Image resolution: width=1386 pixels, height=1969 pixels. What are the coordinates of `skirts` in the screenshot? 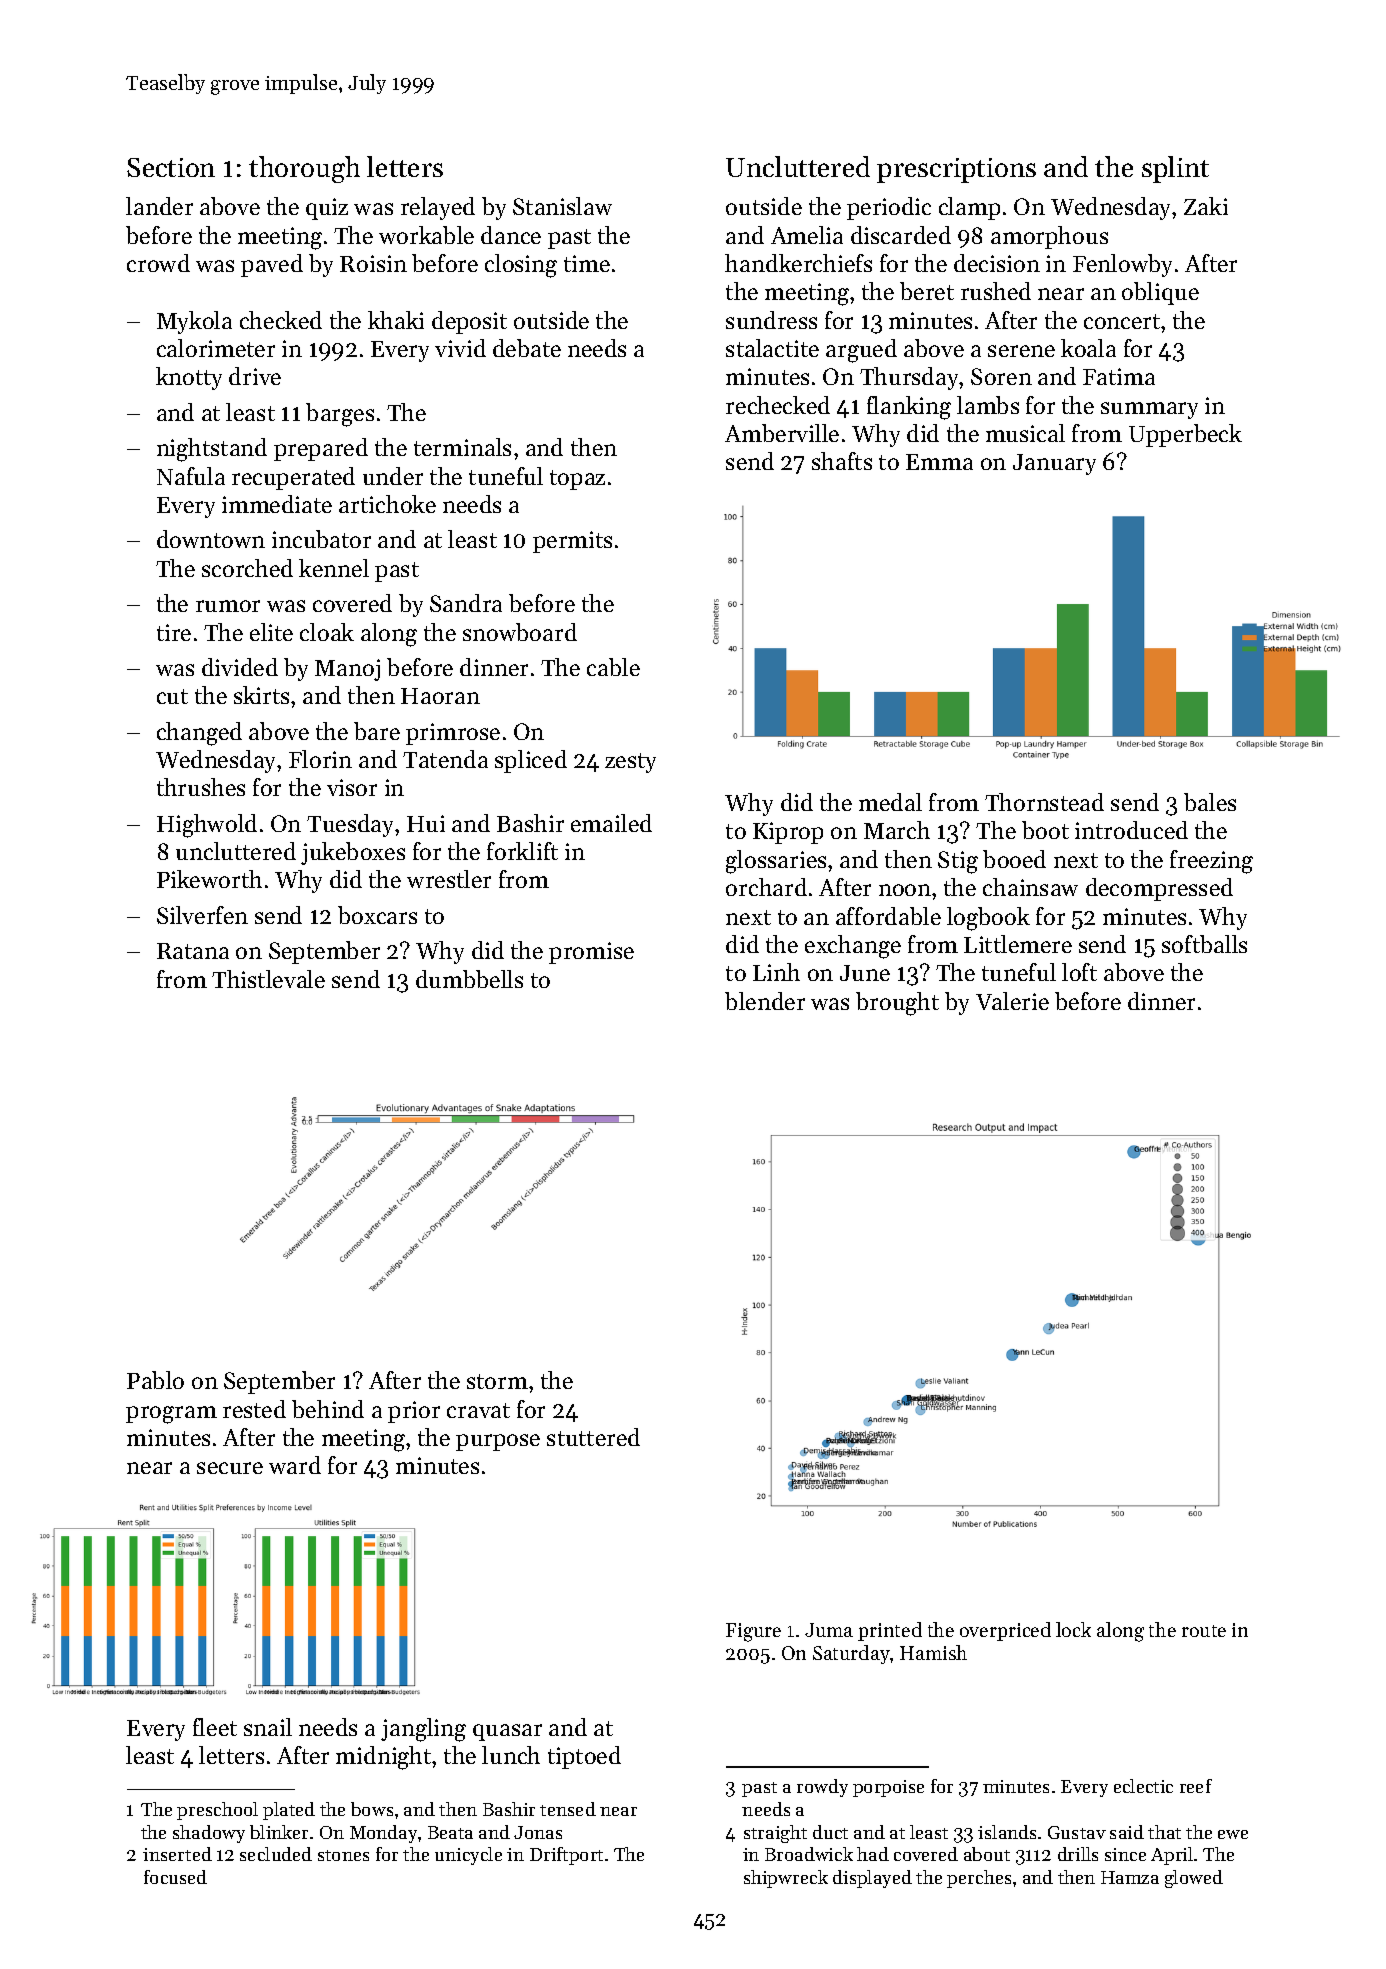 It's located at (261, 695).
